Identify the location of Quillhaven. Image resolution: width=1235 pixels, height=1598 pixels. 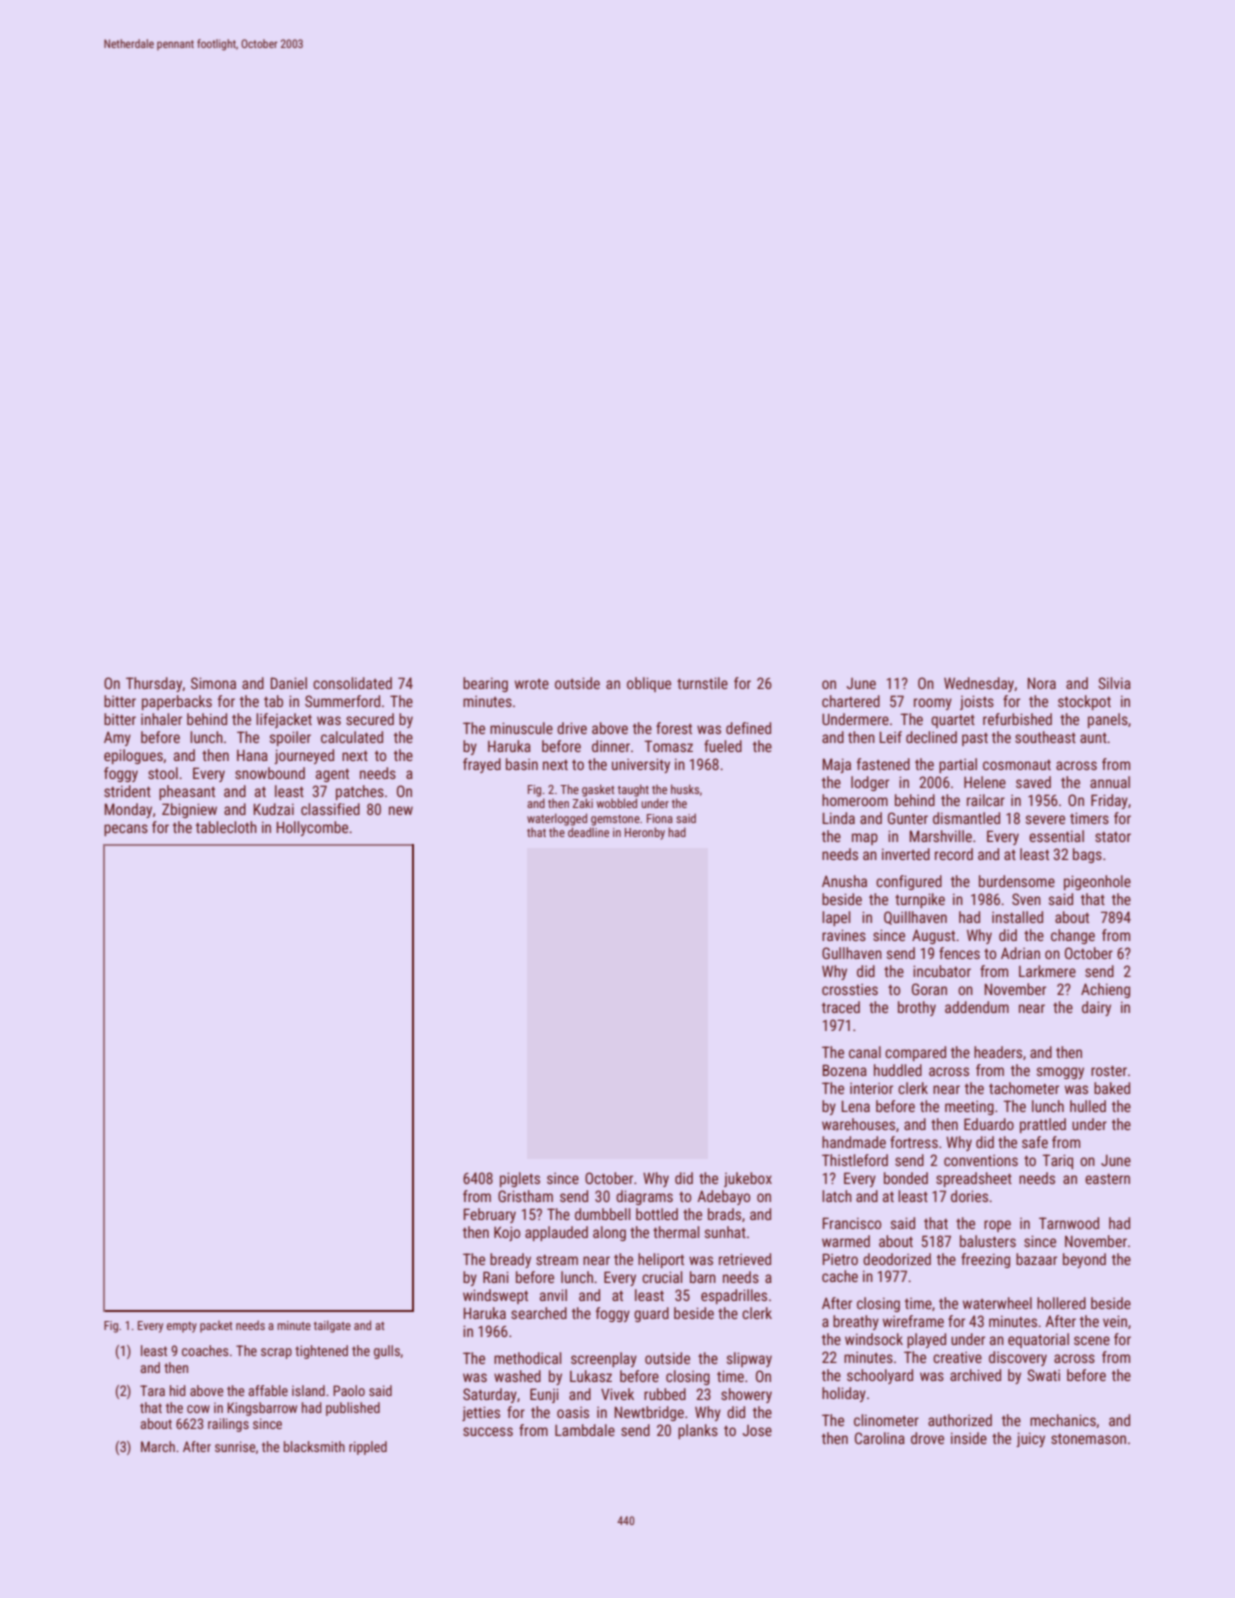
(915, 918).
